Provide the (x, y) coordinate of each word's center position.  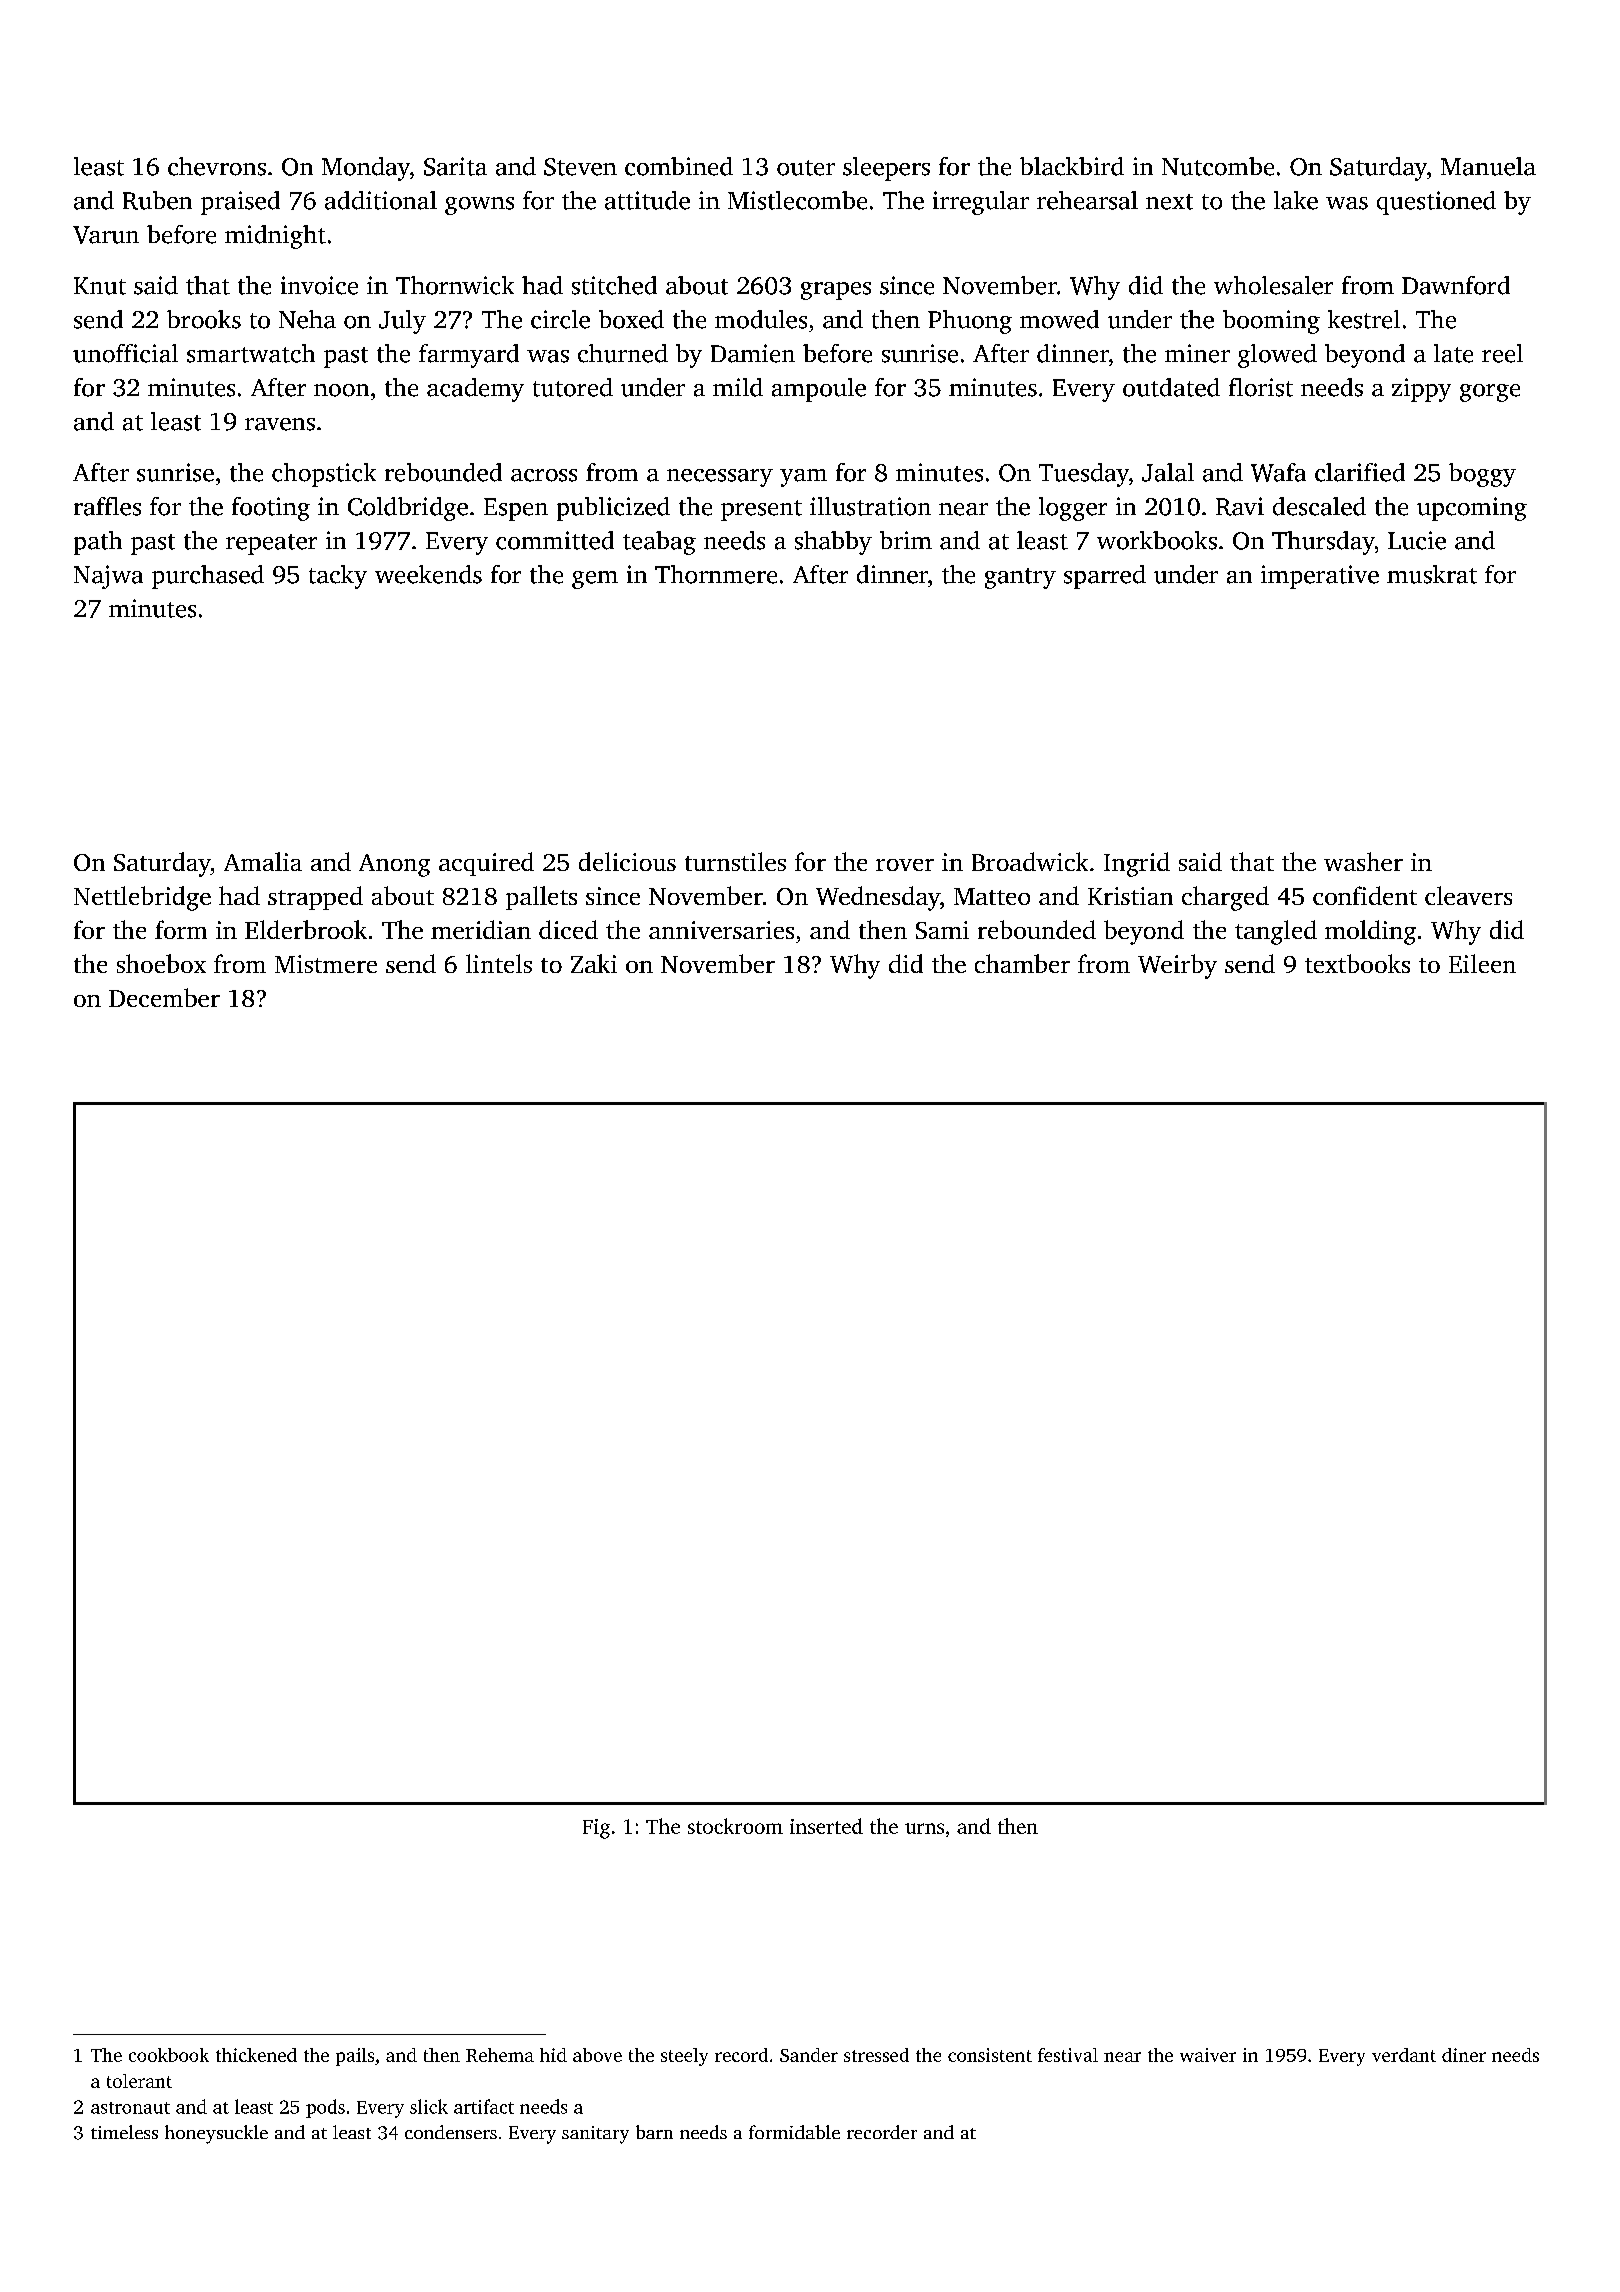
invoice (319, 285)
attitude (647, 200)
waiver (1208, 2055)
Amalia (263, 861)
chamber (1022, 963)
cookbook (169, 2055)
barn (654, 2132)
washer (1363, 861)
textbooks (1357, 963)
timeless (124, 2132)
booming (1271, 322)
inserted (826, 1826)
